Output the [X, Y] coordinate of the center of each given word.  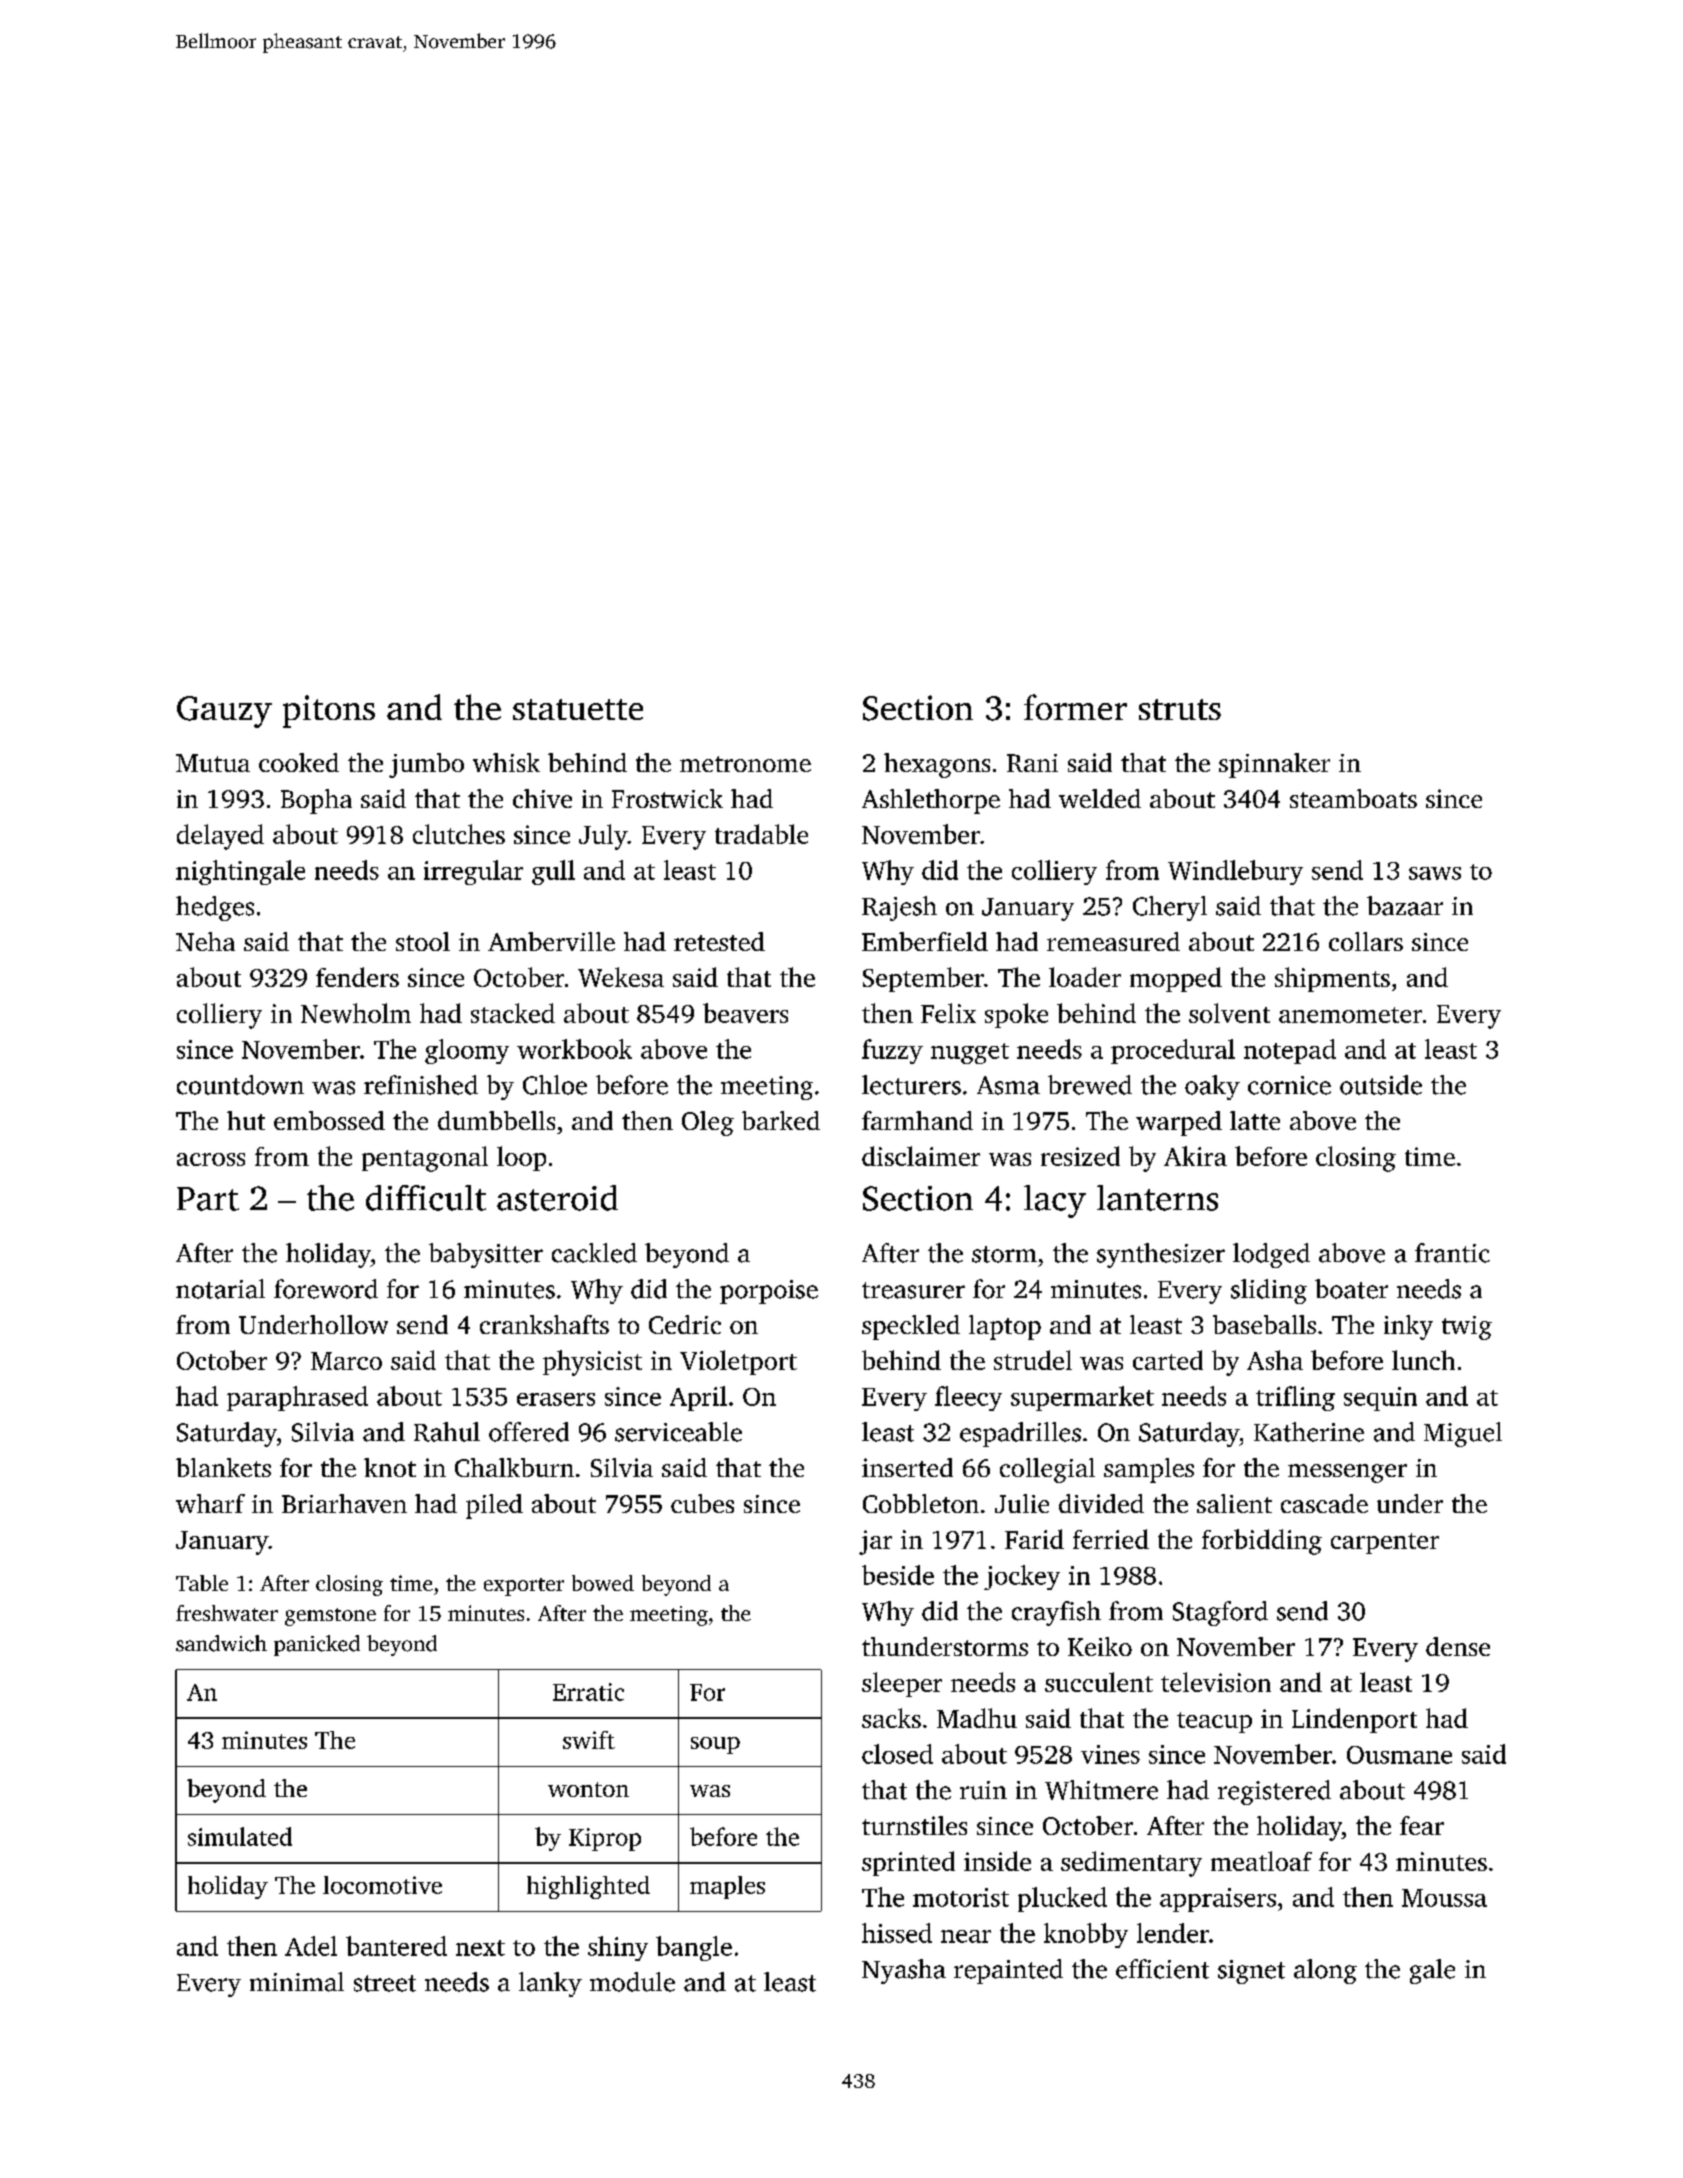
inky [1408, 1327]
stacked [513, 1013]
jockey [1022, 1577]
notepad [1290, 1051]
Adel [311, 1946]
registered [1274, 1792]
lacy [1055, 1201]
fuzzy [892, 1051]
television [1216, 1682]
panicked [317, 1645]
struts [1180, 709]
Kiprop [605, 1839]
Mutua [213, 763]
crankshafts [544, 1324]
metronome [745, 764]
